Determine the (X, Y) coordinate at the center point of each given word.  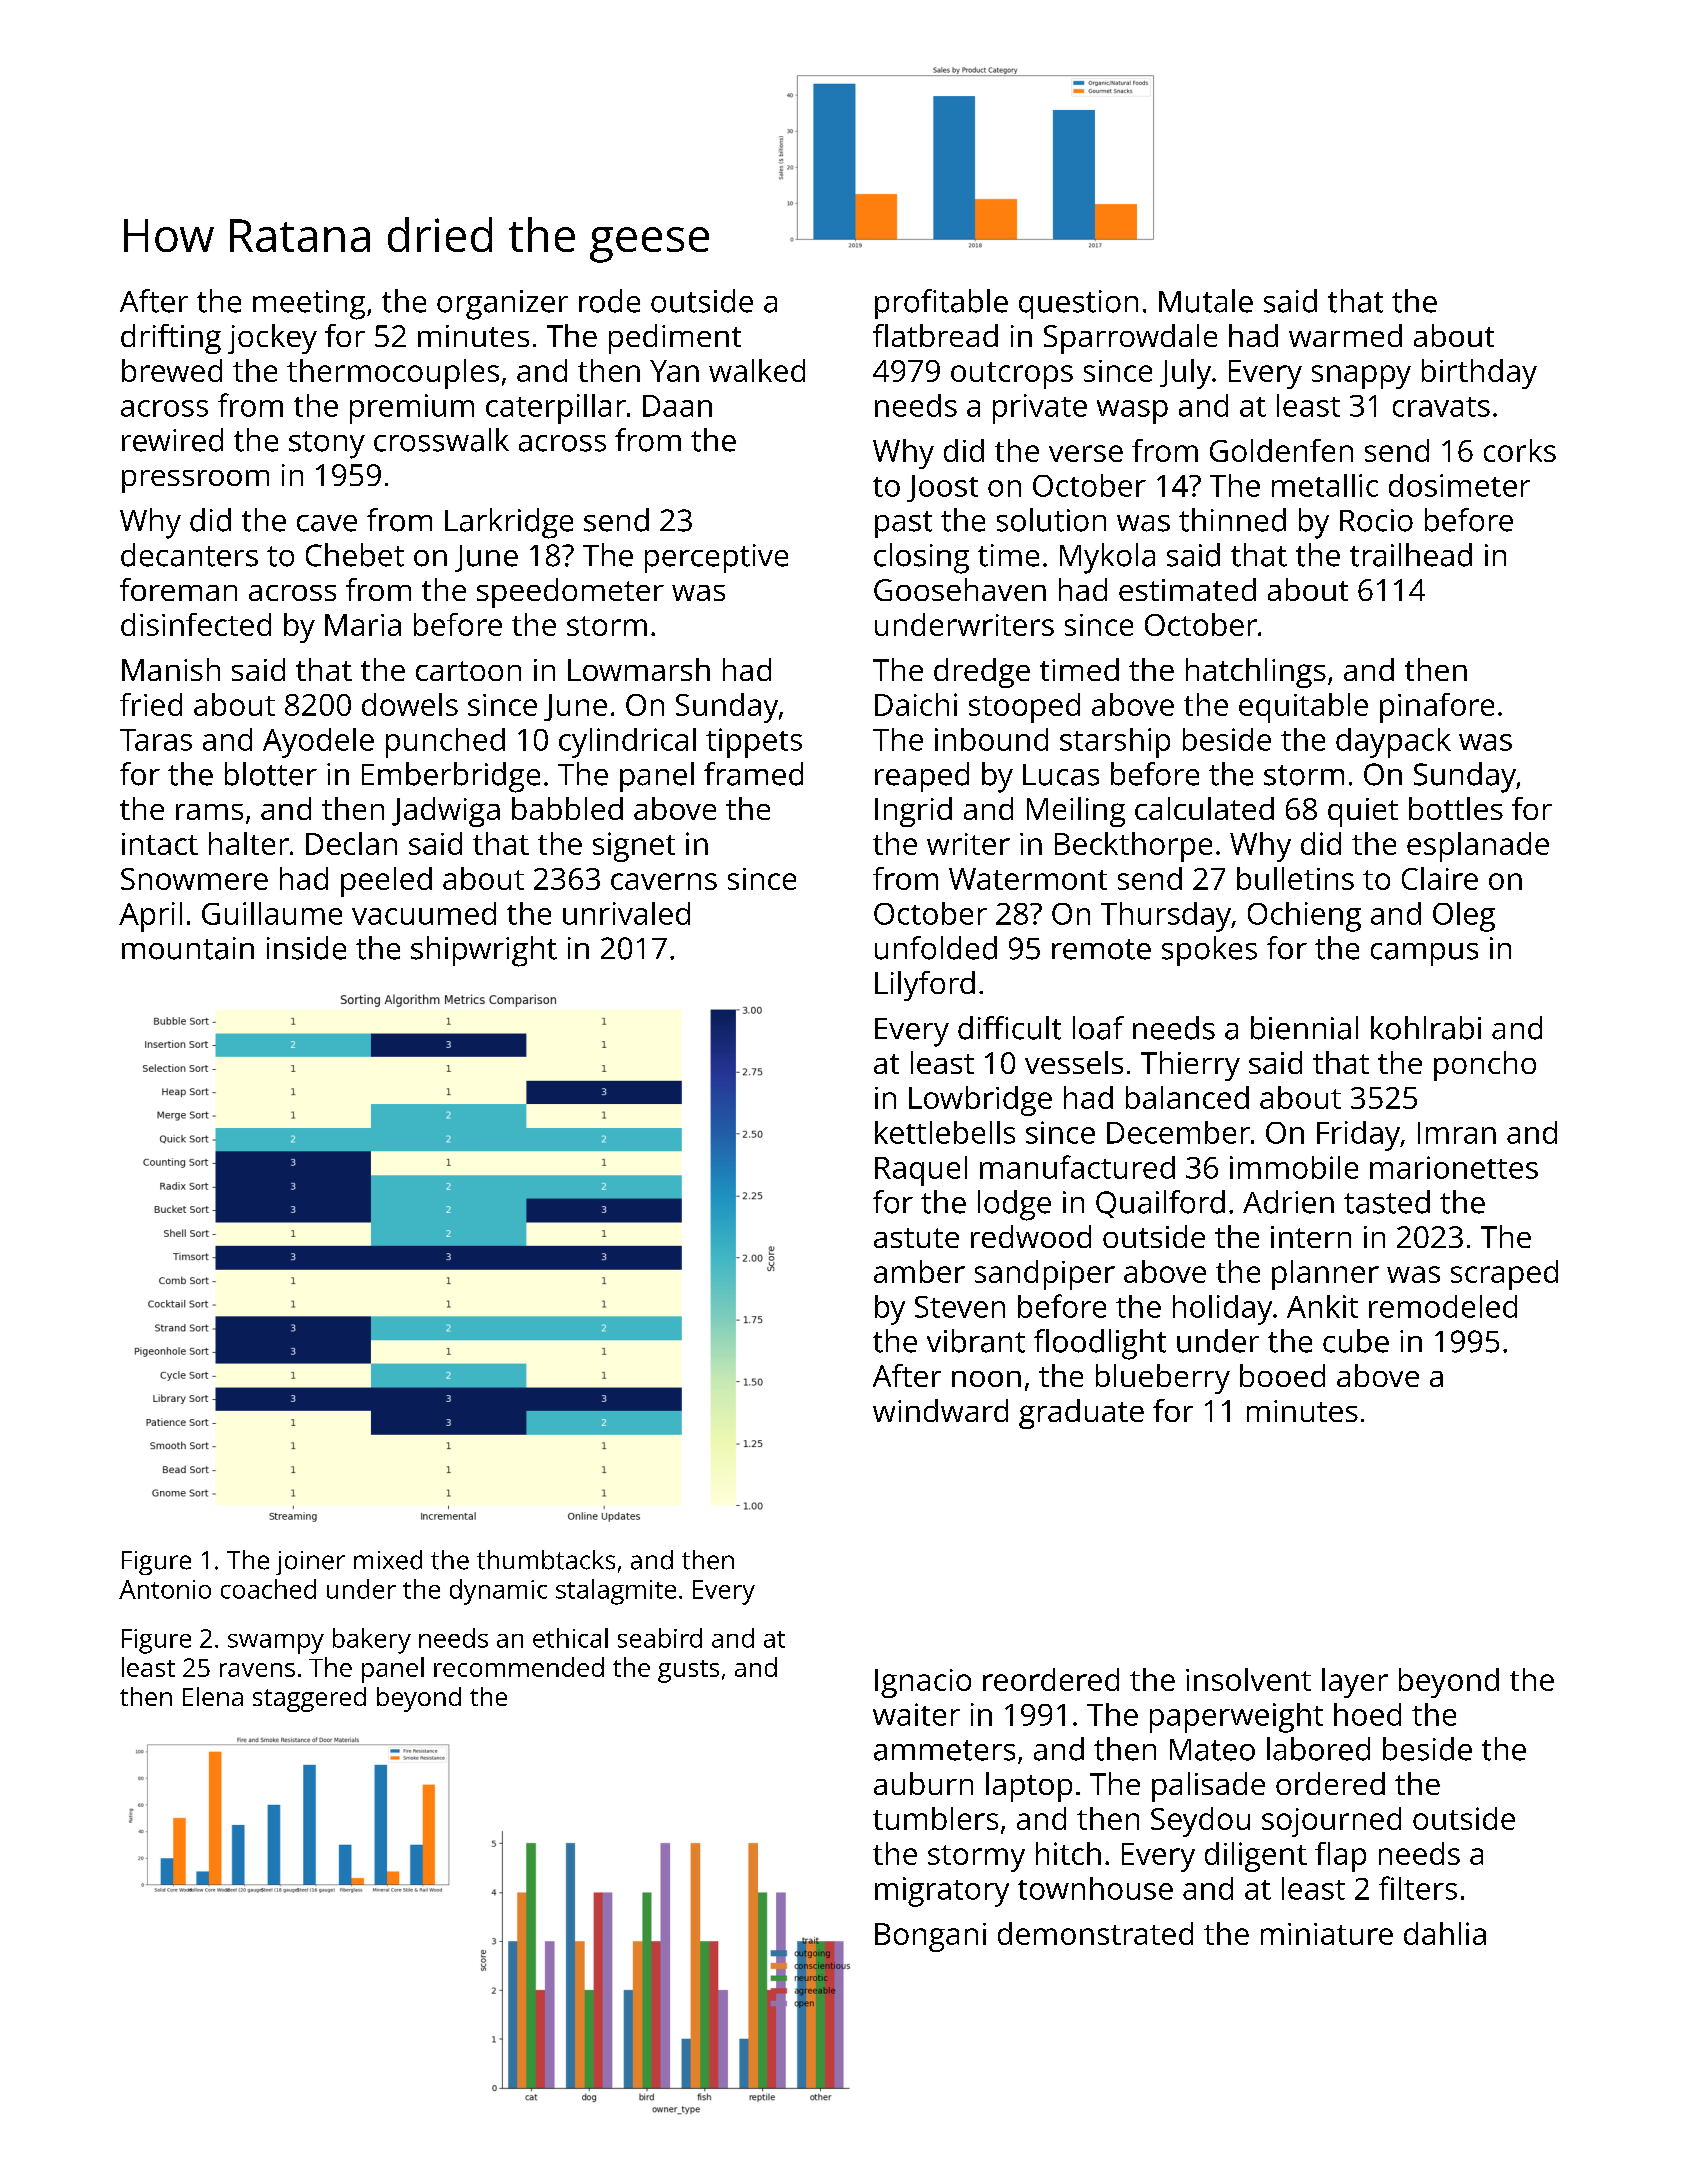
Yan (674, 371)
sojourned (1331, 1822)
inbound (991, 739)
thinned (1232, 520)
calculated (1204, 808)
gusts (688, 1671)
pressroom (195, 481)
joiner (310, 1563)
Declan (351, 843)
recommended (519, 1667)
